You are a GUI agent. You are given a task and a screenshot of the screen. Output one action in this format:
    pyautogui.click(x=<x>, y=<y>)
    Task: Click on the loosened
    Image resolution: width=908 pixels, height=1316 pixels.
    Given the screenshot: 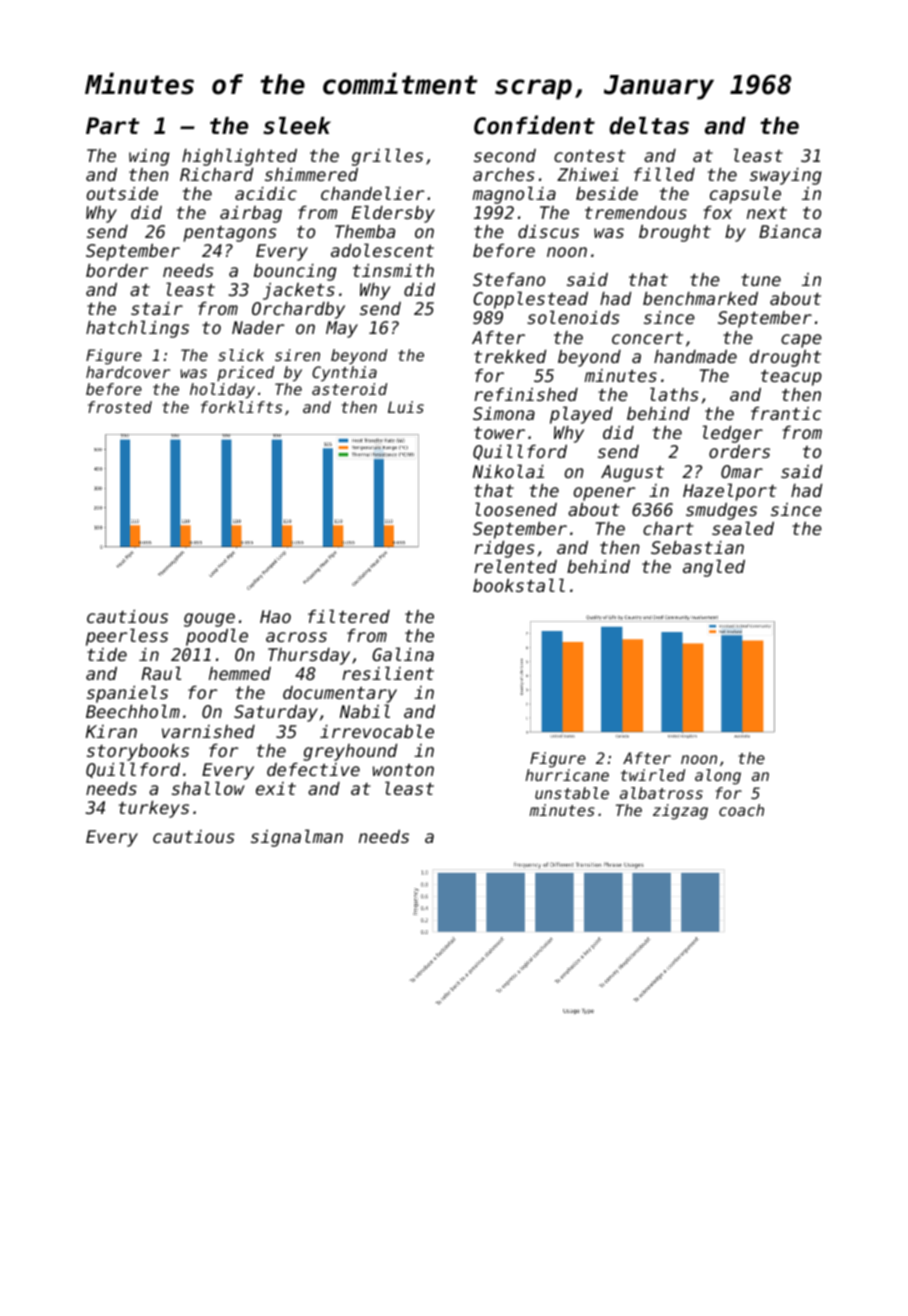 What is the action you would take?
    pyautogui.click(x=516, y=509)
